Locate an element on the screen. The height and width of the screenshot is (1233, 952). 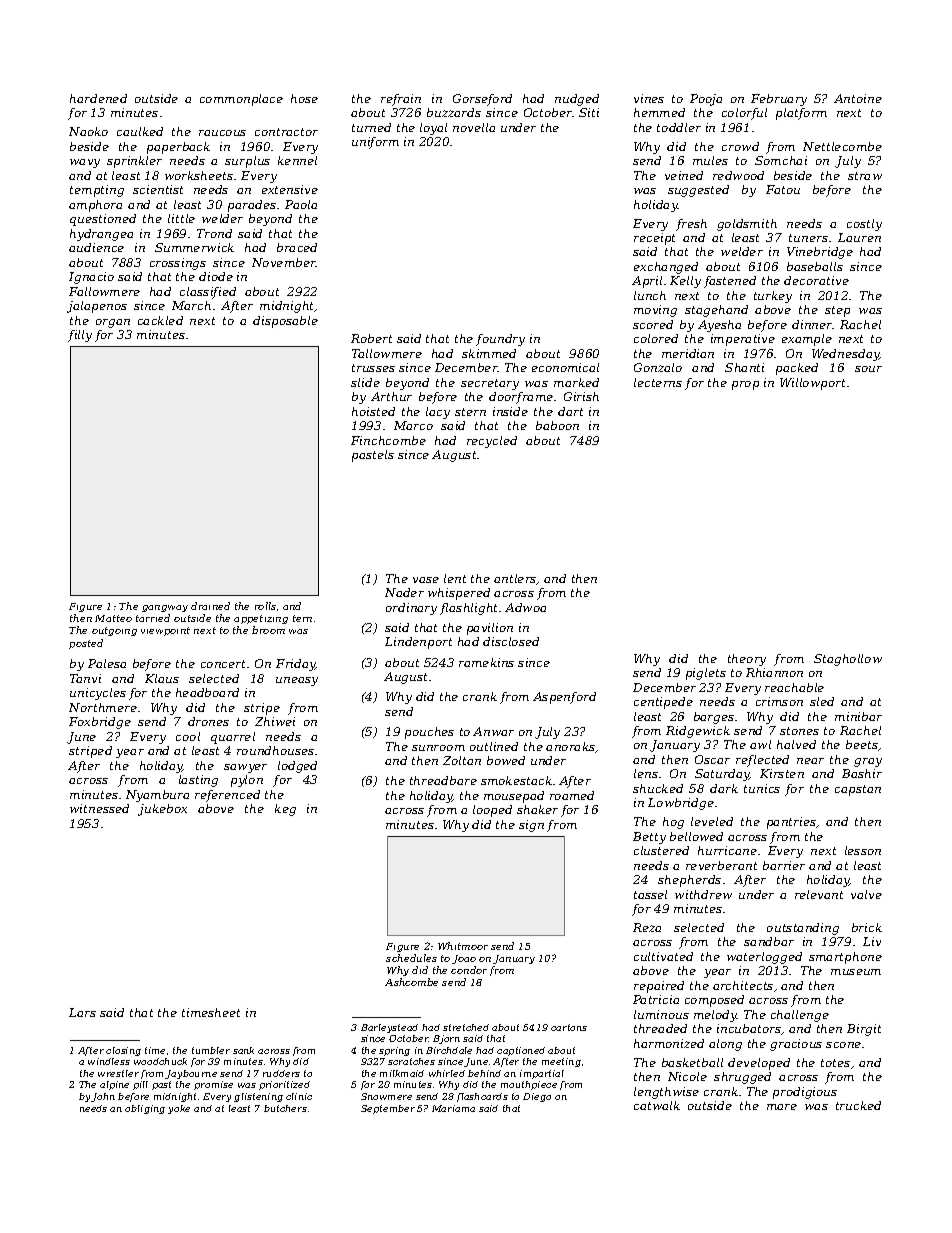
novella is located at coordinates (474, 127).
